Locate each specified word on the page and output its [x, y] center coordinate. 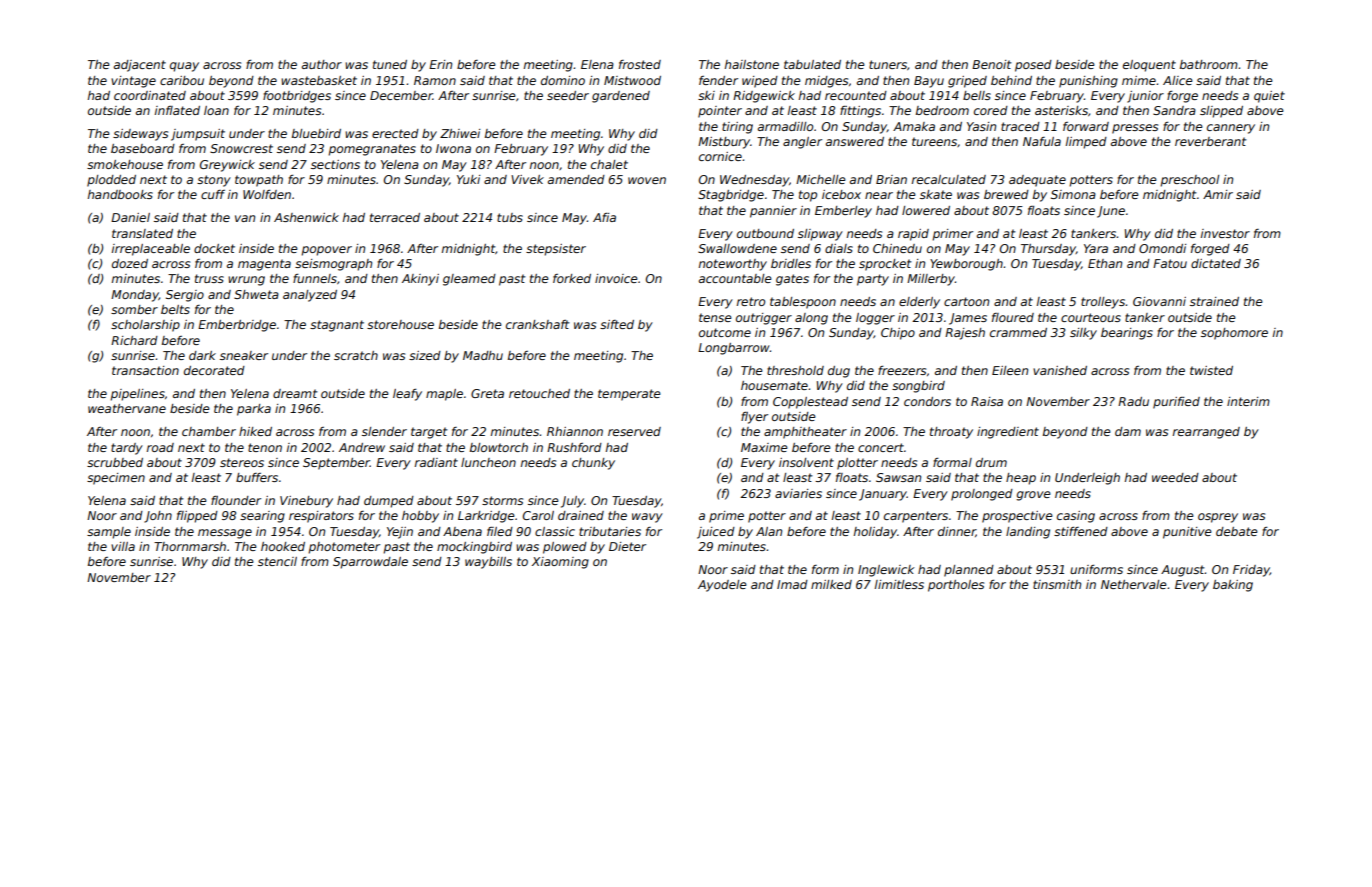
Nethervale [1134, 584]
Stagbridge [731, 196]
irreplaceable [151, 250]
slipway [820, 235]
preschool [1189, 181]
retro [751, 301]
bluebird [316, 133]
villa [123, 546]
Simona [1073, 194]
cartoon [966, 301]
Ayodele [722, 586]
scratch [356, 355]
